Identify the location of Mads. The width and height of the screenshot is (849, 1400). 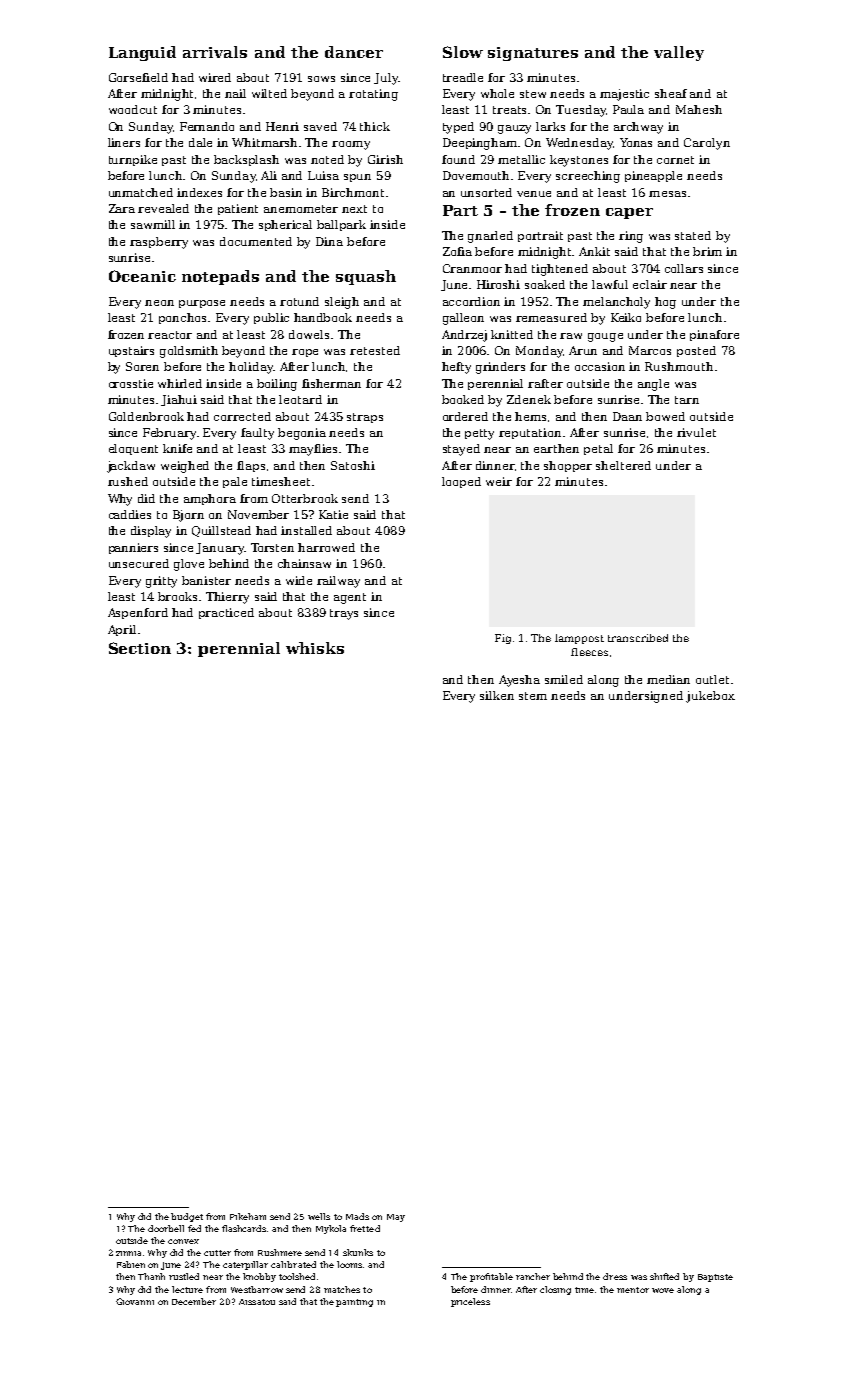
(357, 1216).
